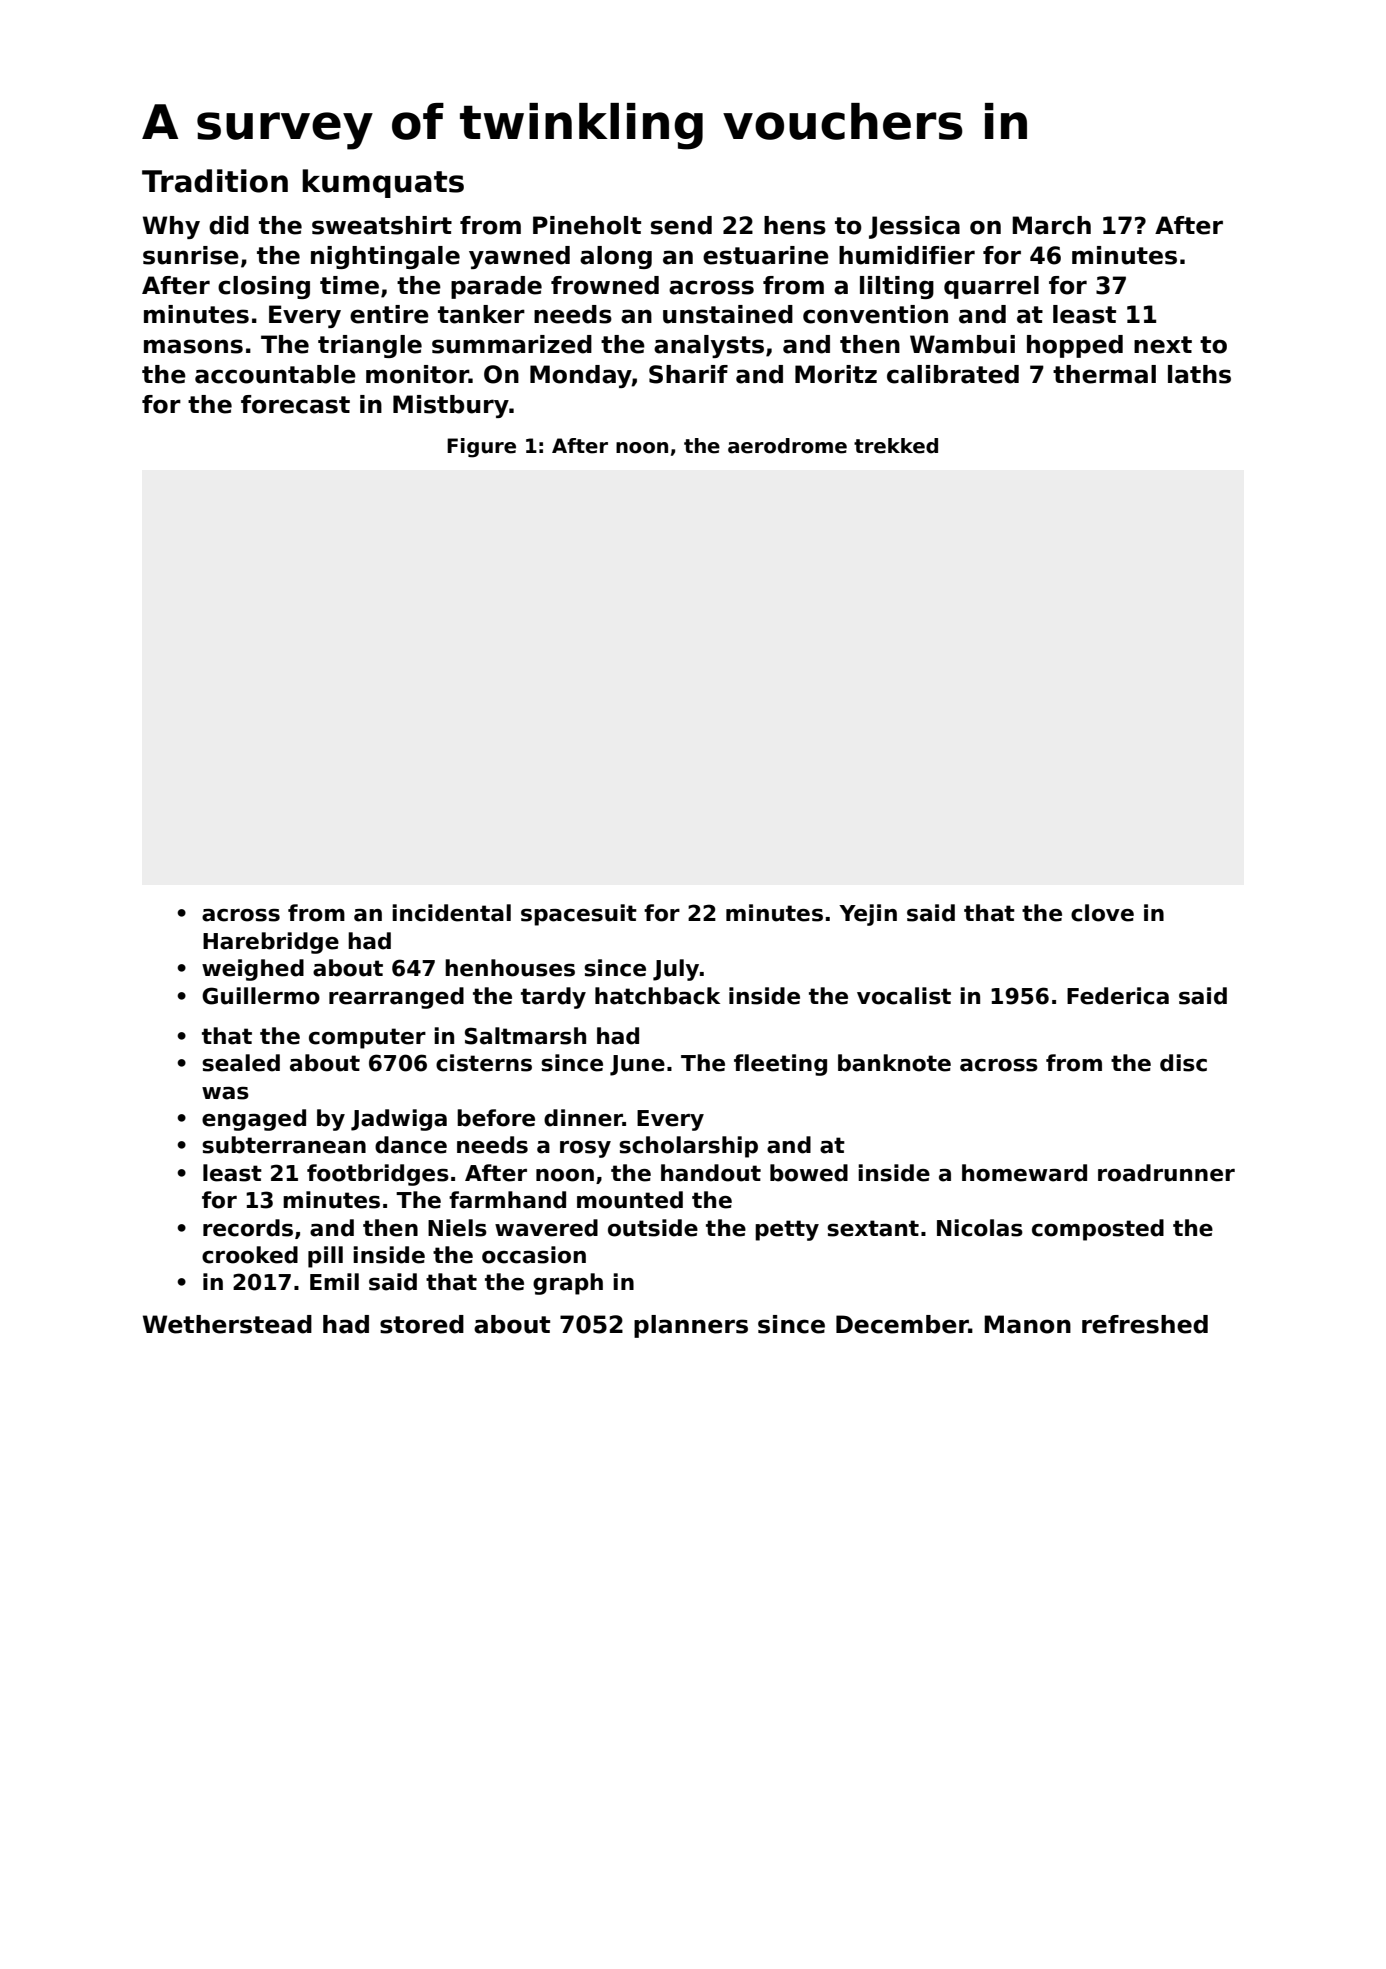 The width and height of the page is (1386, 1969). Describe the element at coordinates (396, 998) in the page. I see `rearranged` at that location.
